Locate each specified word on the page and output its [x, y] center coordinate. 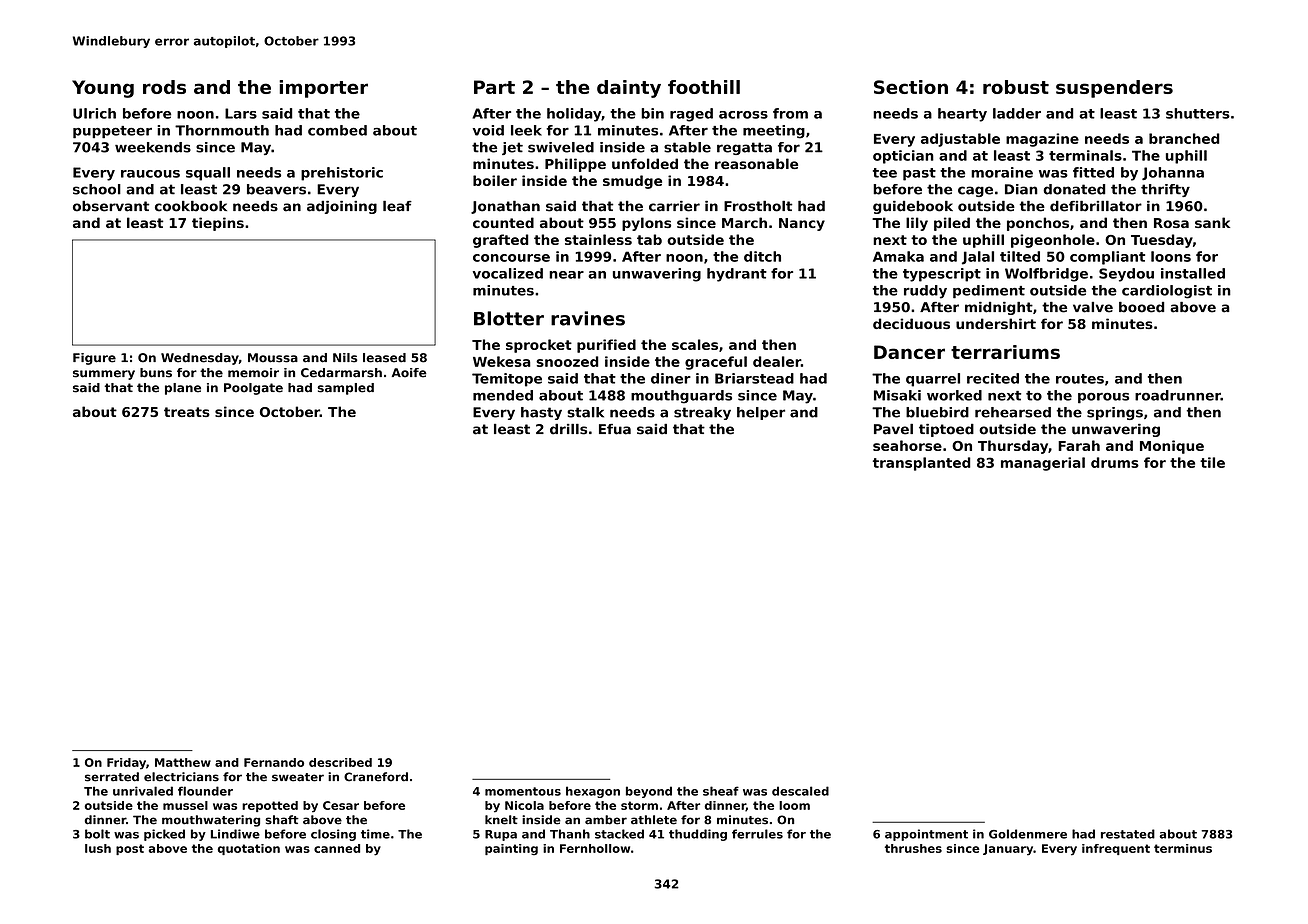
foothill [704, 87]
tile [1212, 462]
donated [1074, 189]
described [340, 762]
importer [323, 89]
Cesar [341, 805]
